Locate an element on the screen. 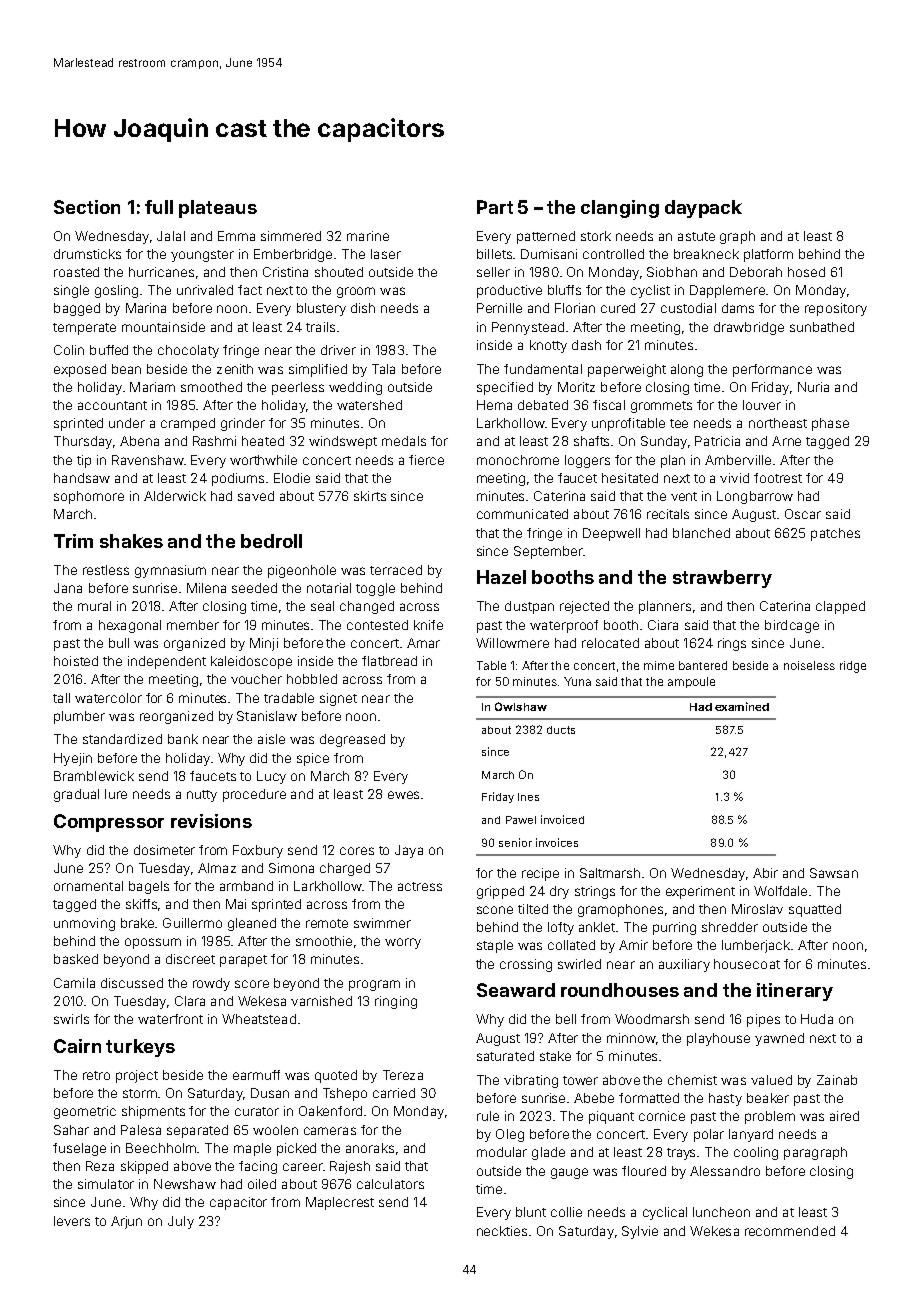 This screenshot has height=1308, width=924. bantered is located at coordinates (703, 665).
